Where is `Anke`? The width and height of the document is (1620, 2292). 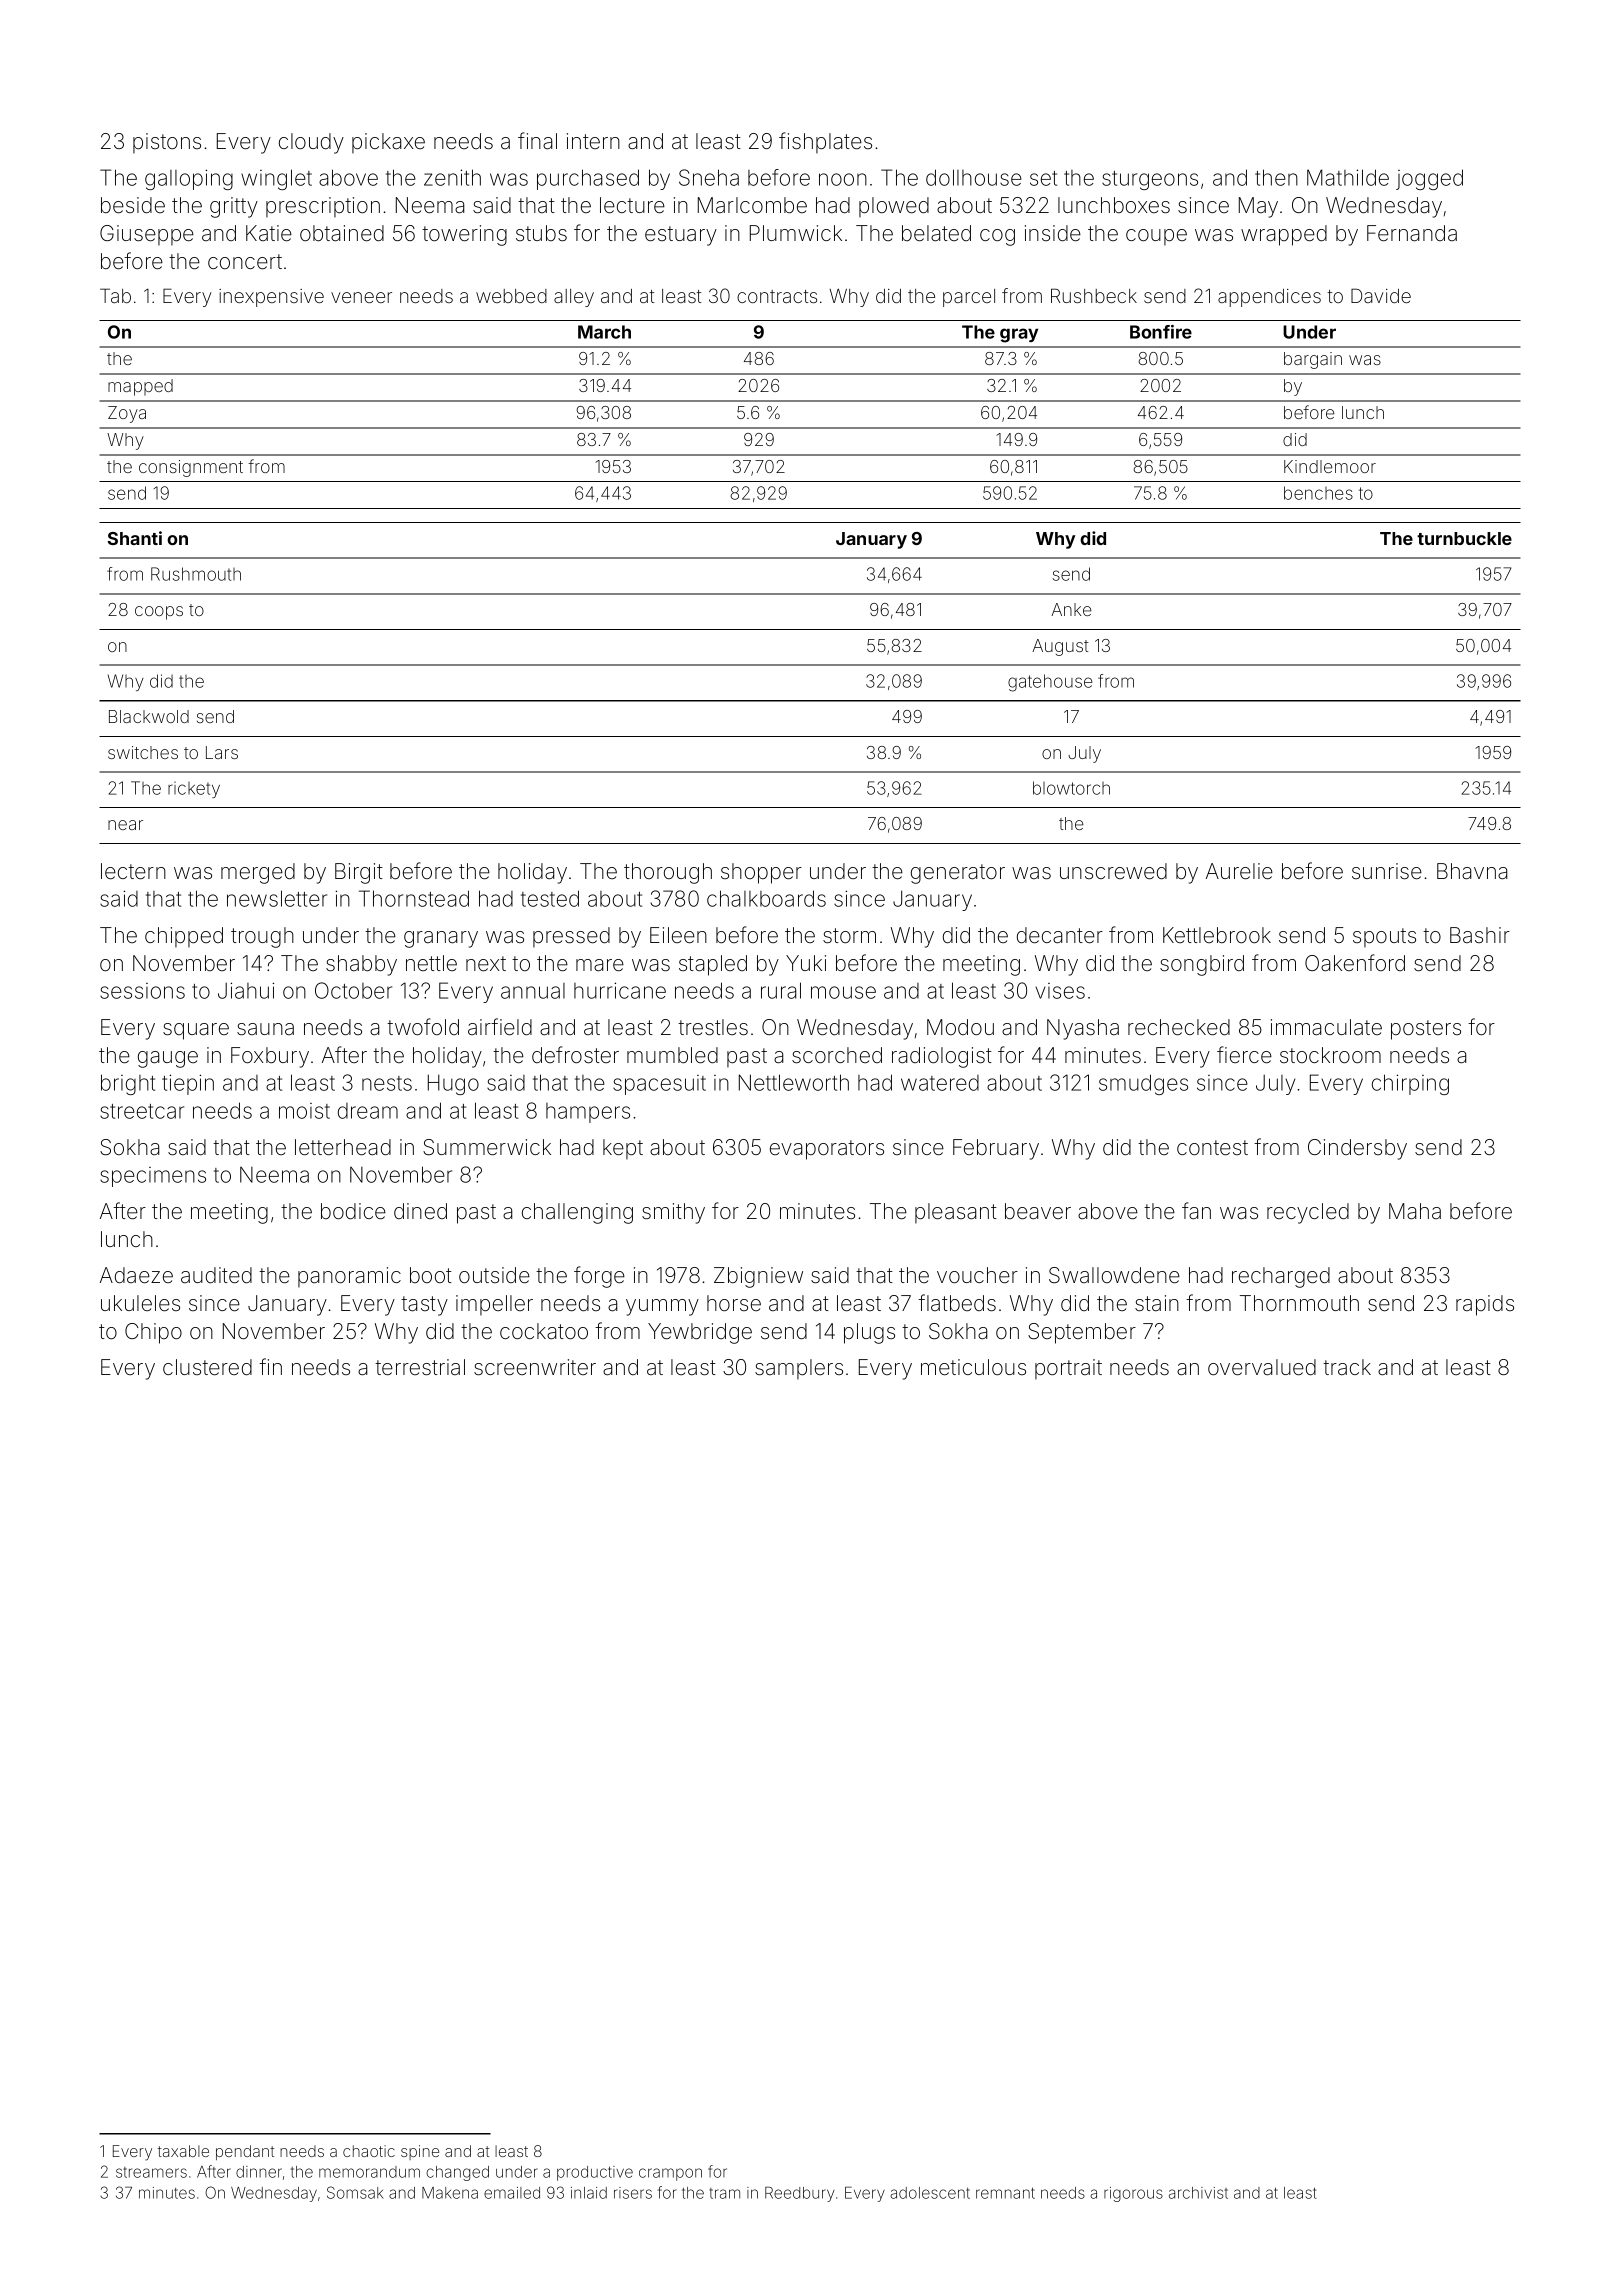 Anke is located at coordinates (1071, 609).
